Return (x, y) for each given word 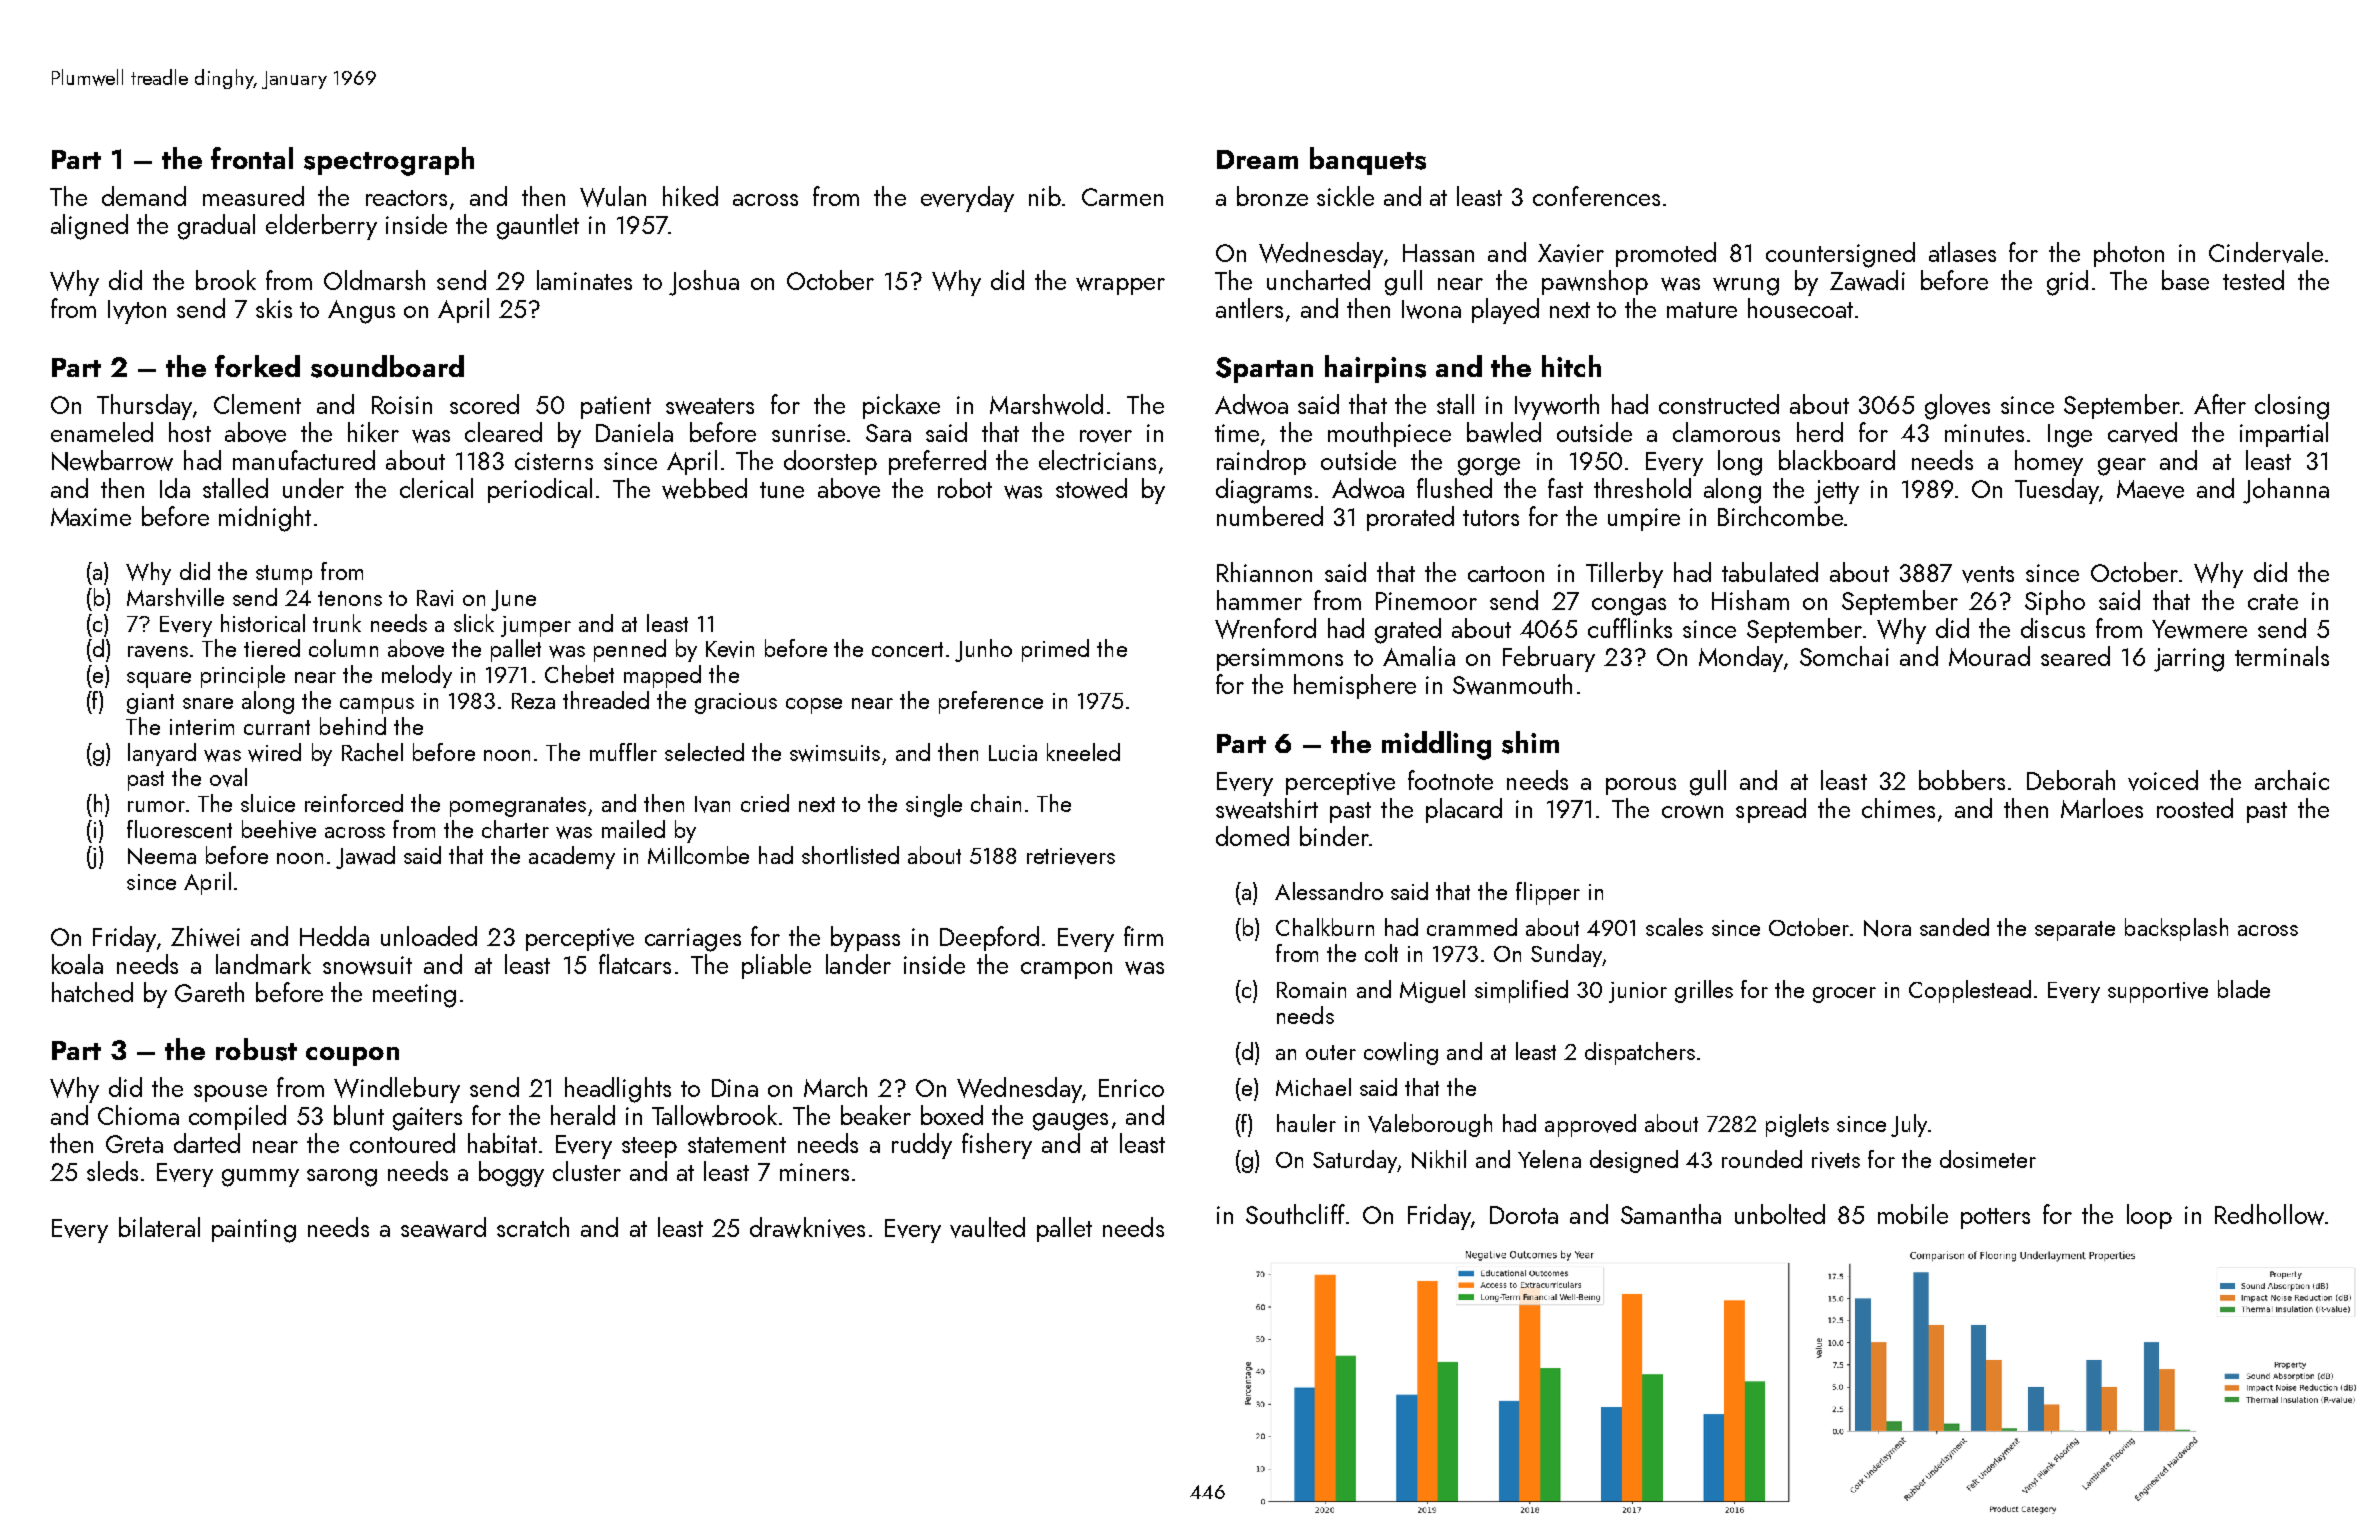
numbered (1270, 516)
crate (2273, 602)
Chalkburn (1325, 927)
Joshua (704, 283)
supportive (2158, 992)
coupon (352, 1056)
